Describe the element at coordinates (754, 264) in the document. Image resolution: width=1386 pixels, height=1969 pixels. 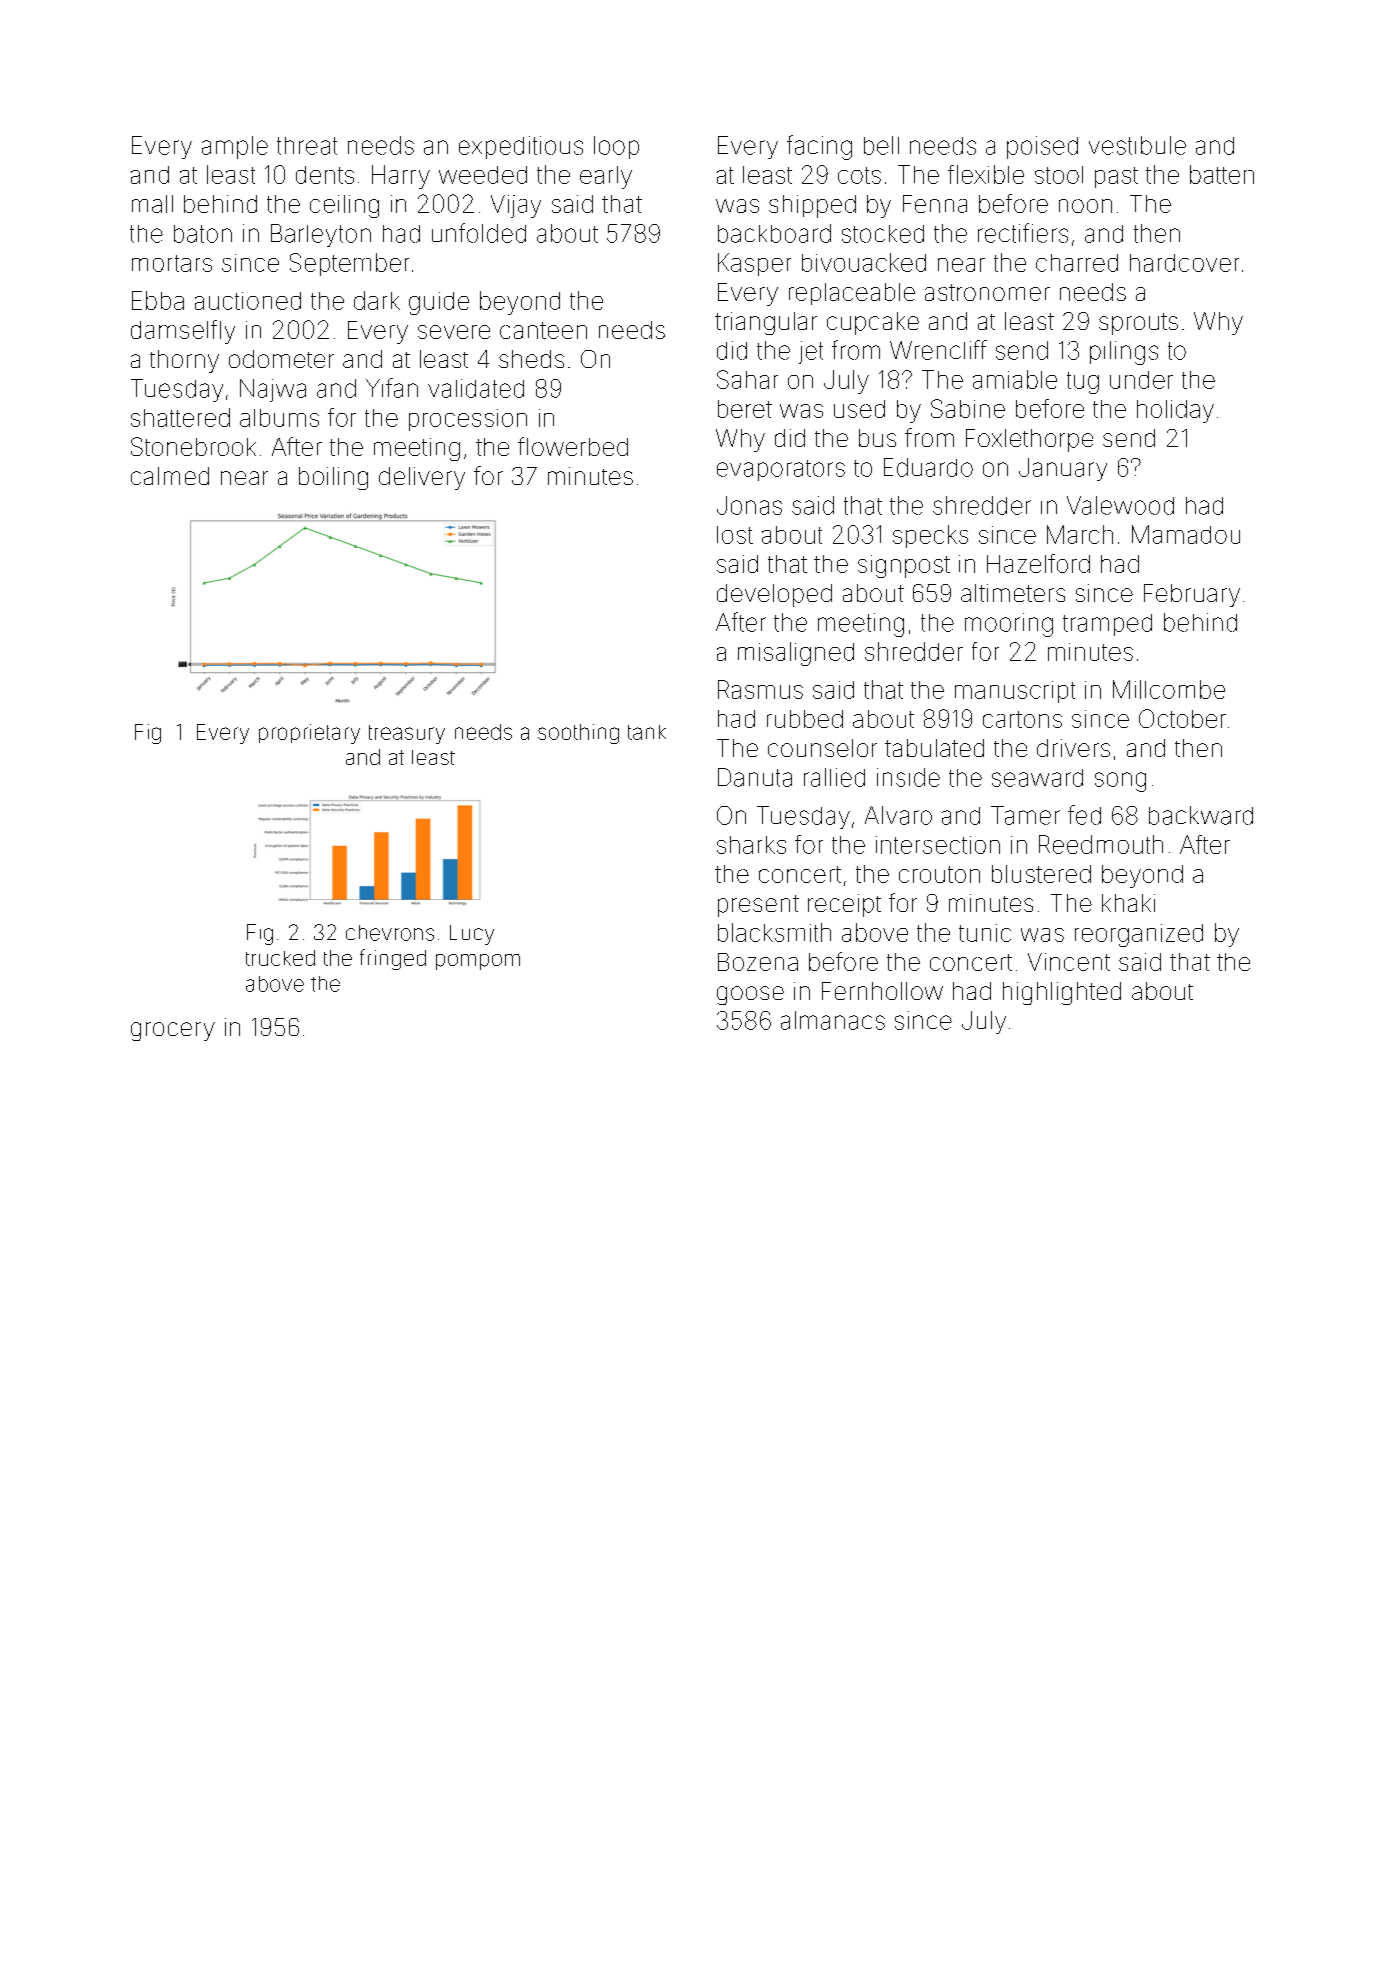
I see `Kasper` at that location.
